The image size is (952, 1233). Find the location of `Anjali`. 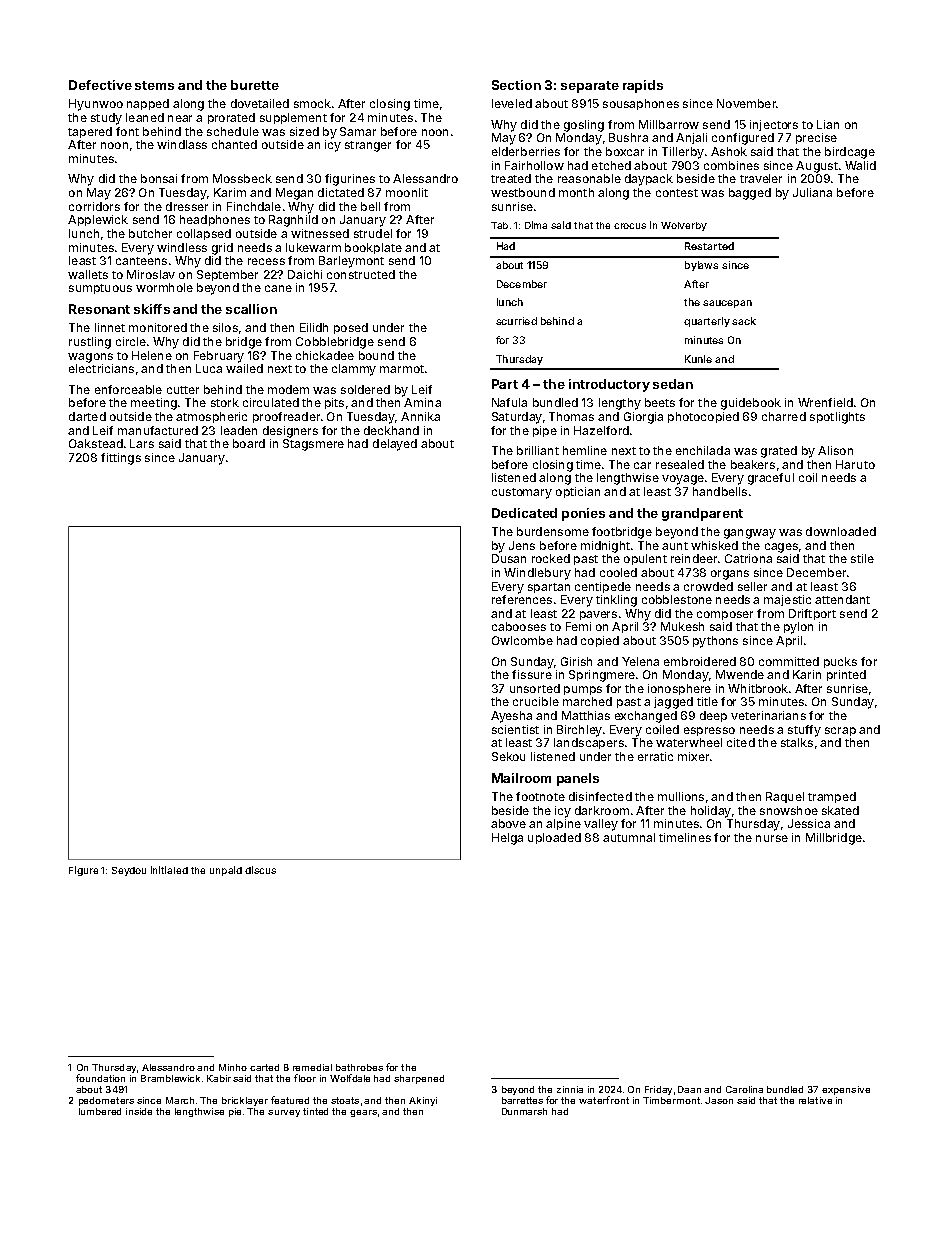

Anjali is located at coordinates (691, 138).
